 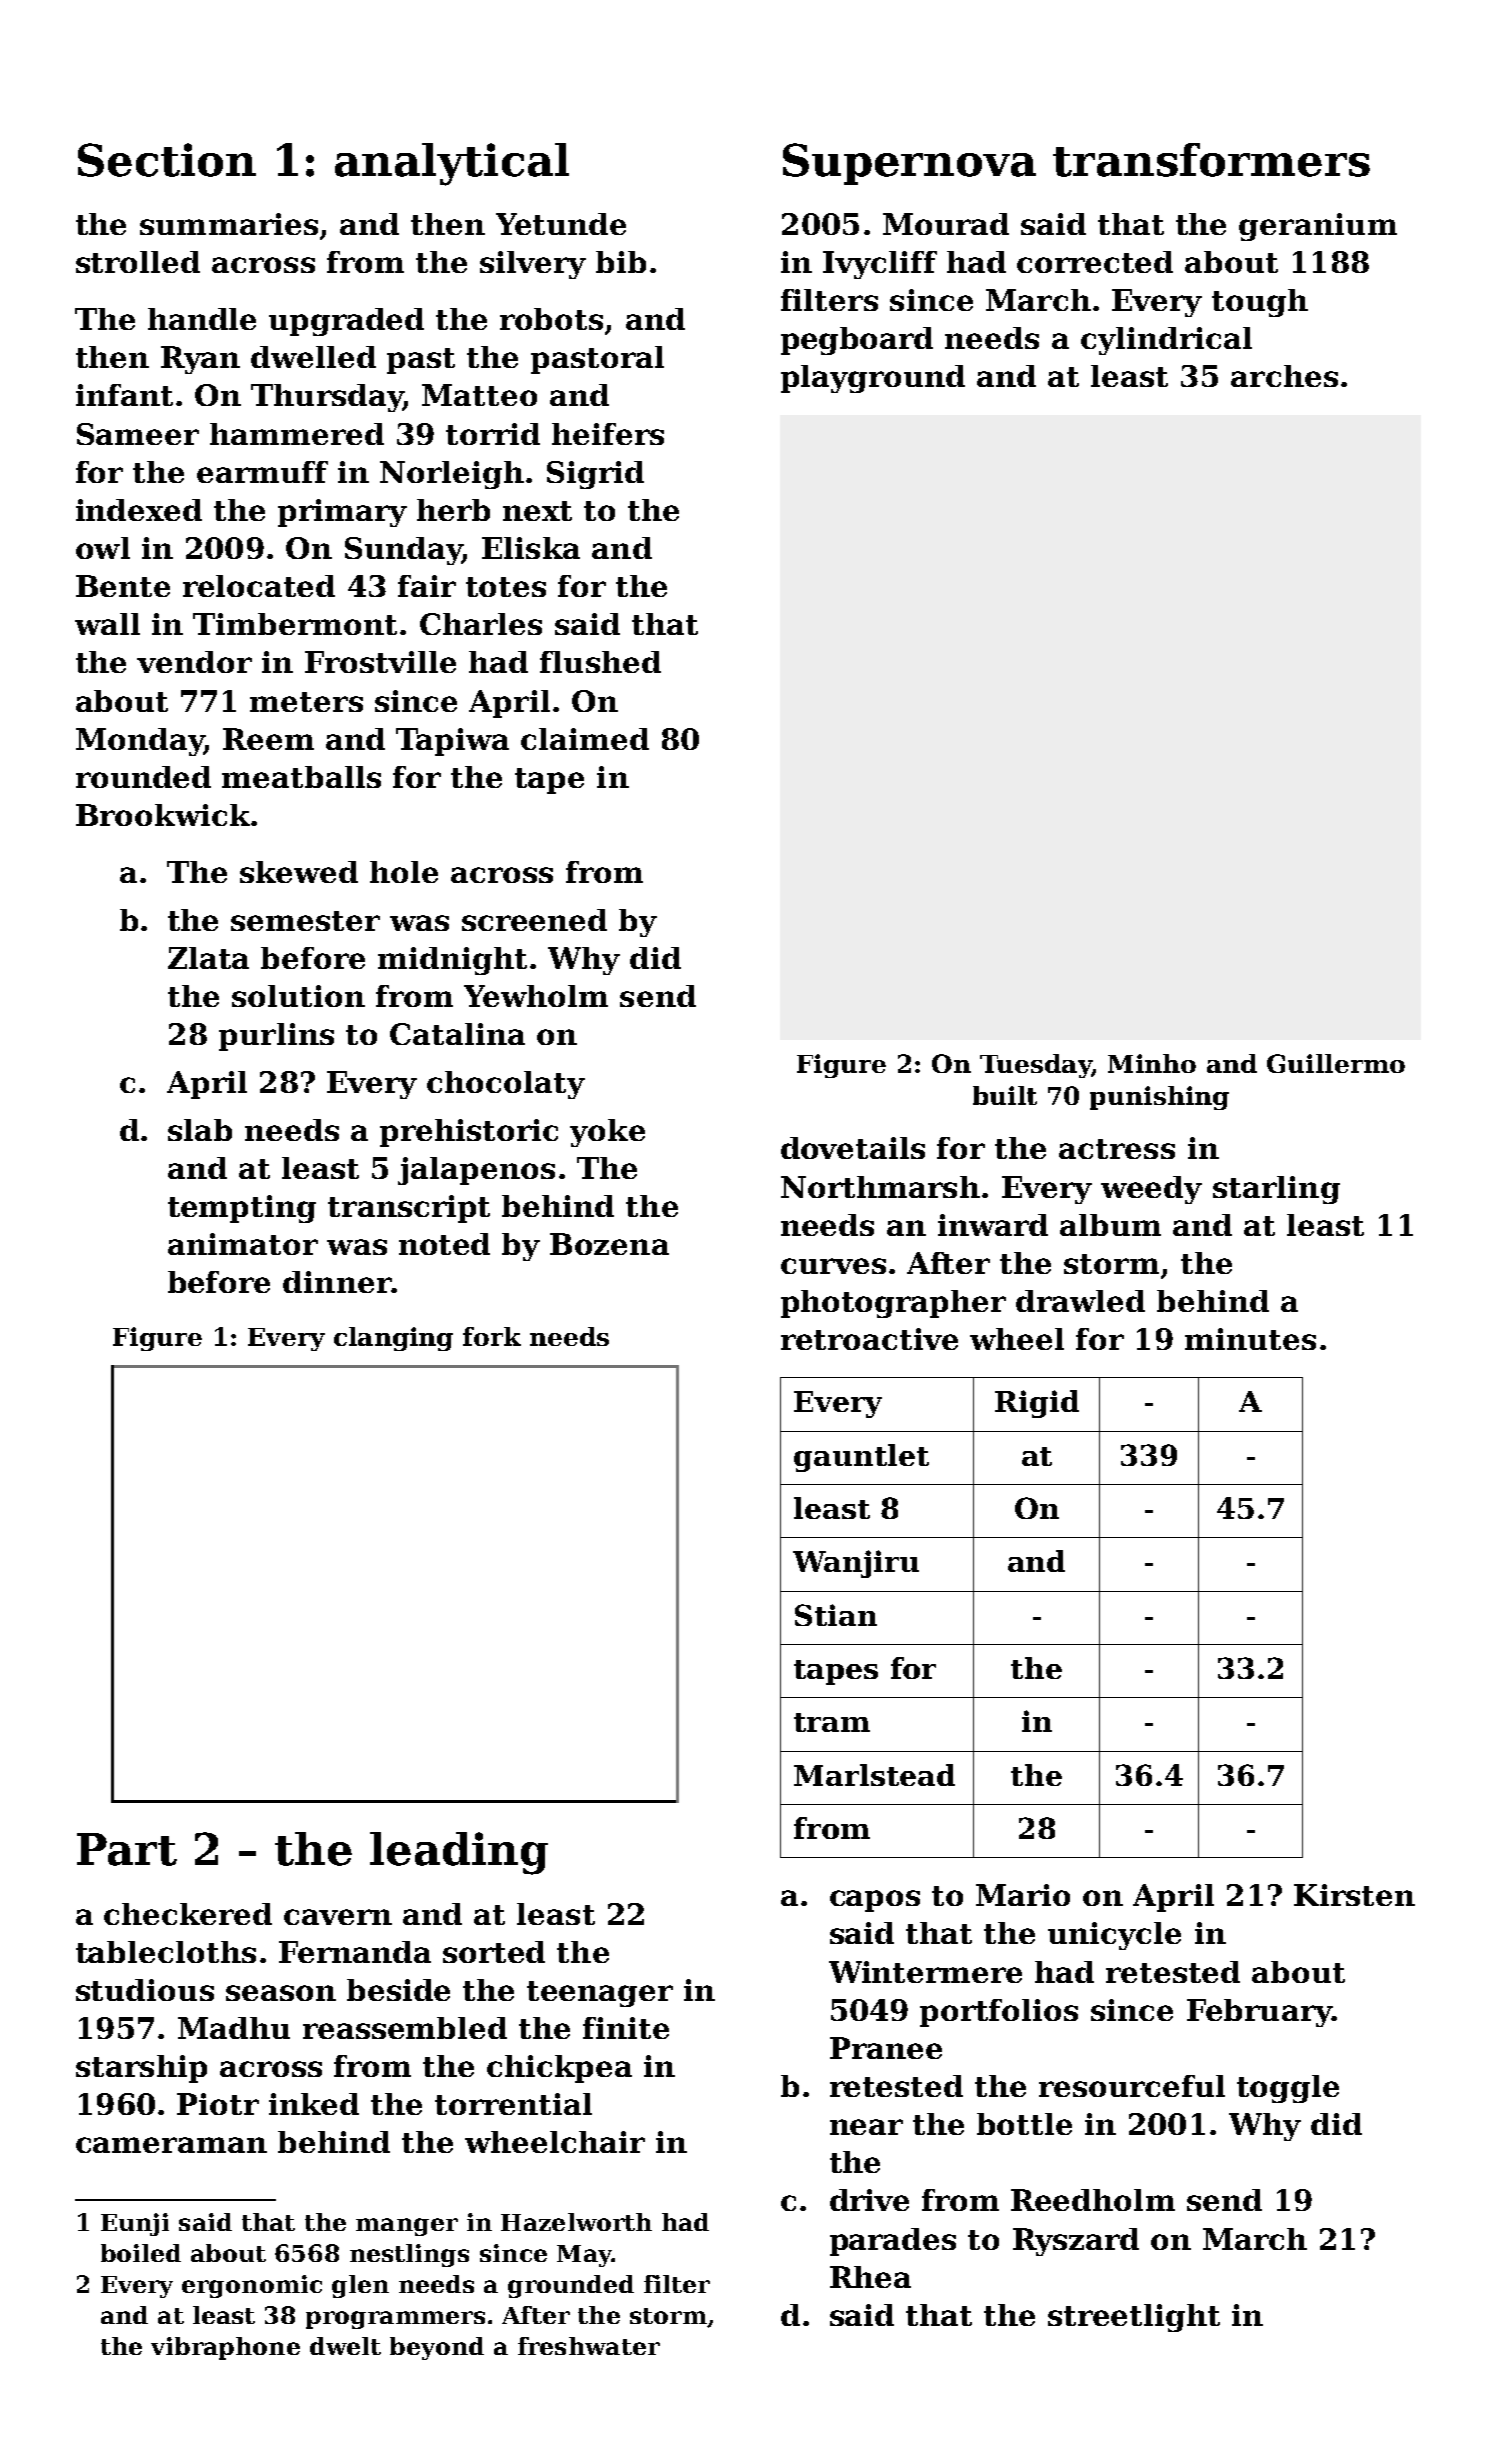 What do you see at coordinates (1250, 1339) in the document?
I see `minutes` at bounding box center [1250, 1339].
